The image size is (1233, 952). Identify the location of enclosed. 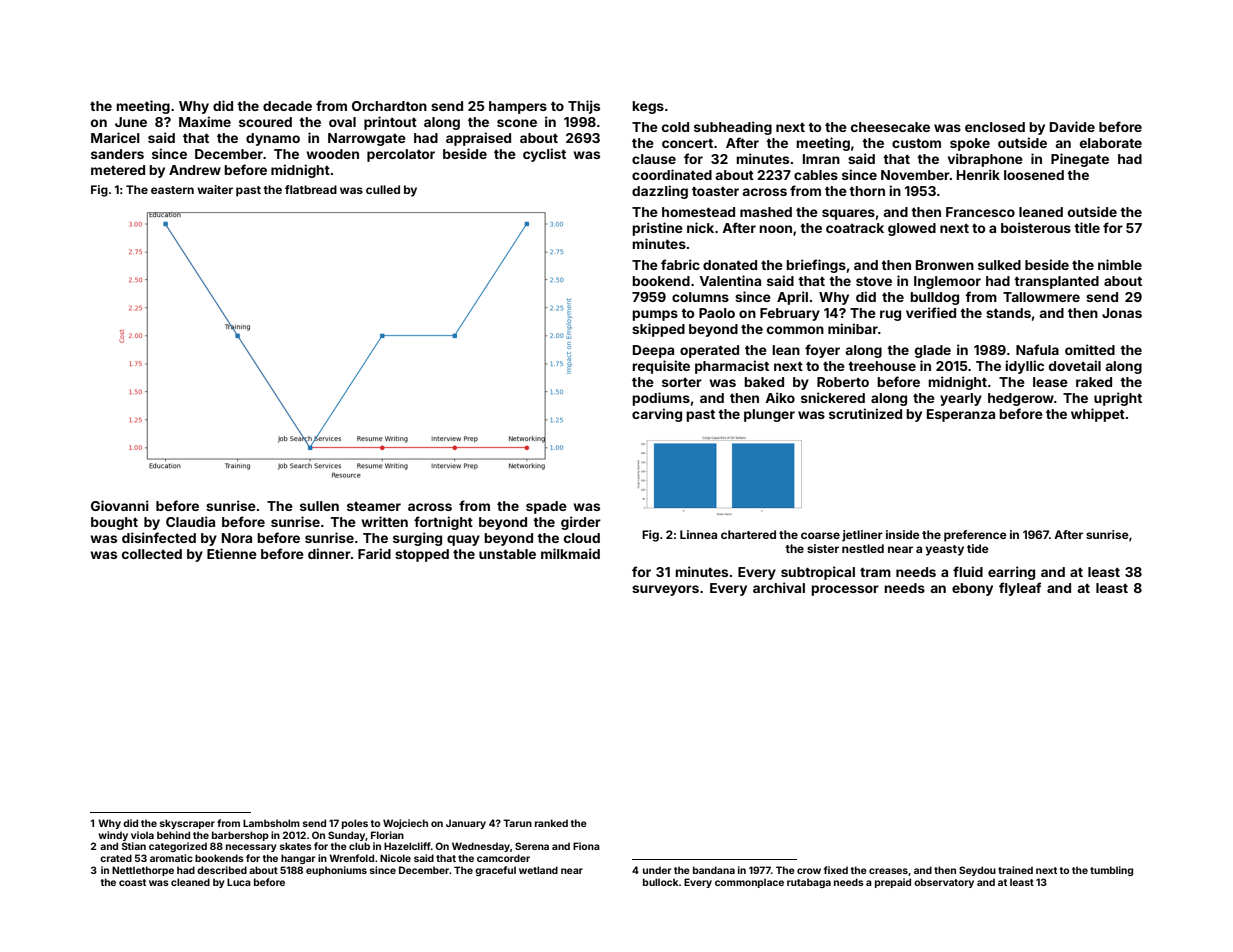
(995, 127).
